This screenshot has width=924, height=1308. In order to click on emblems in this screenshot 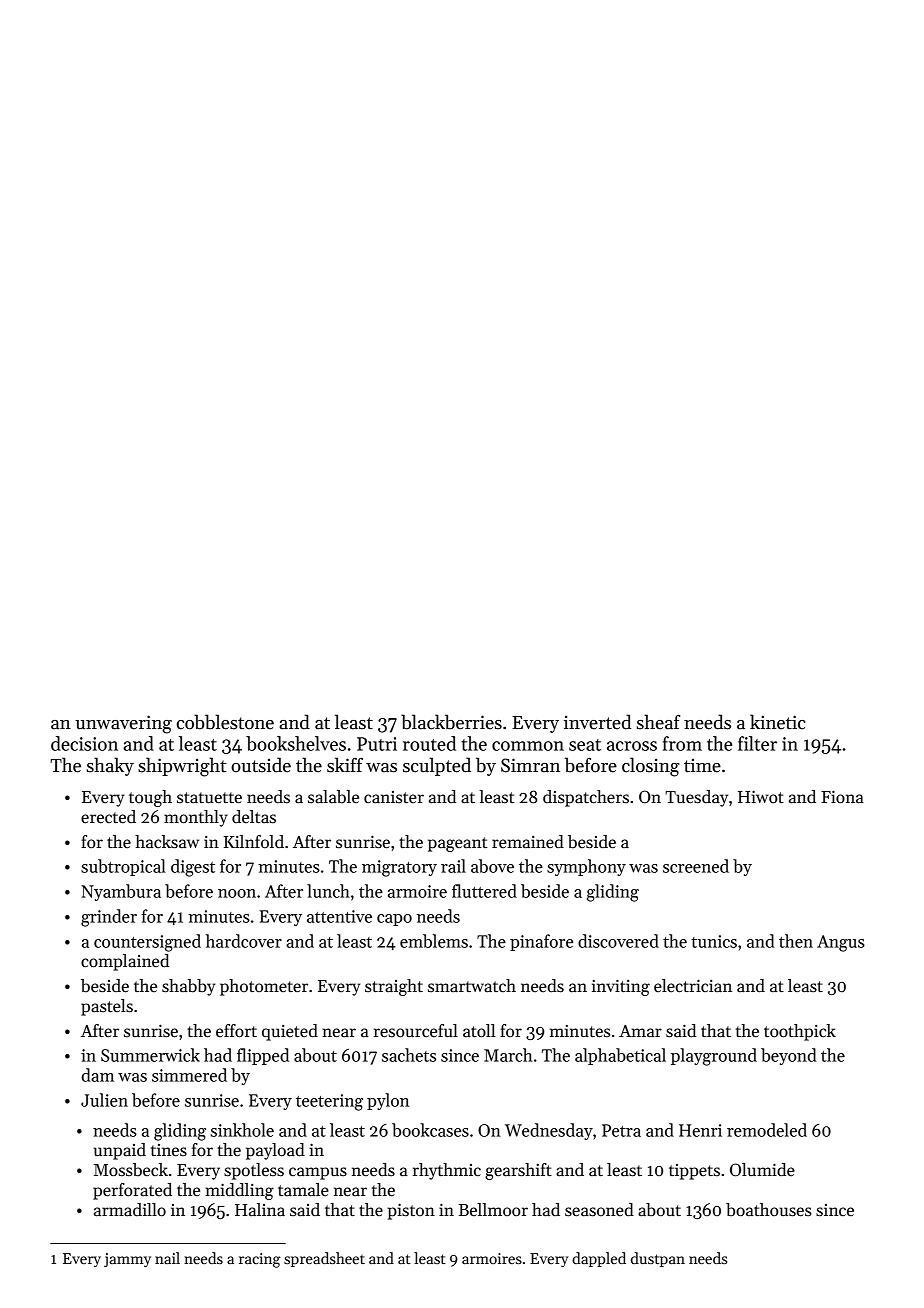, I will do `click(434, 941)`.
